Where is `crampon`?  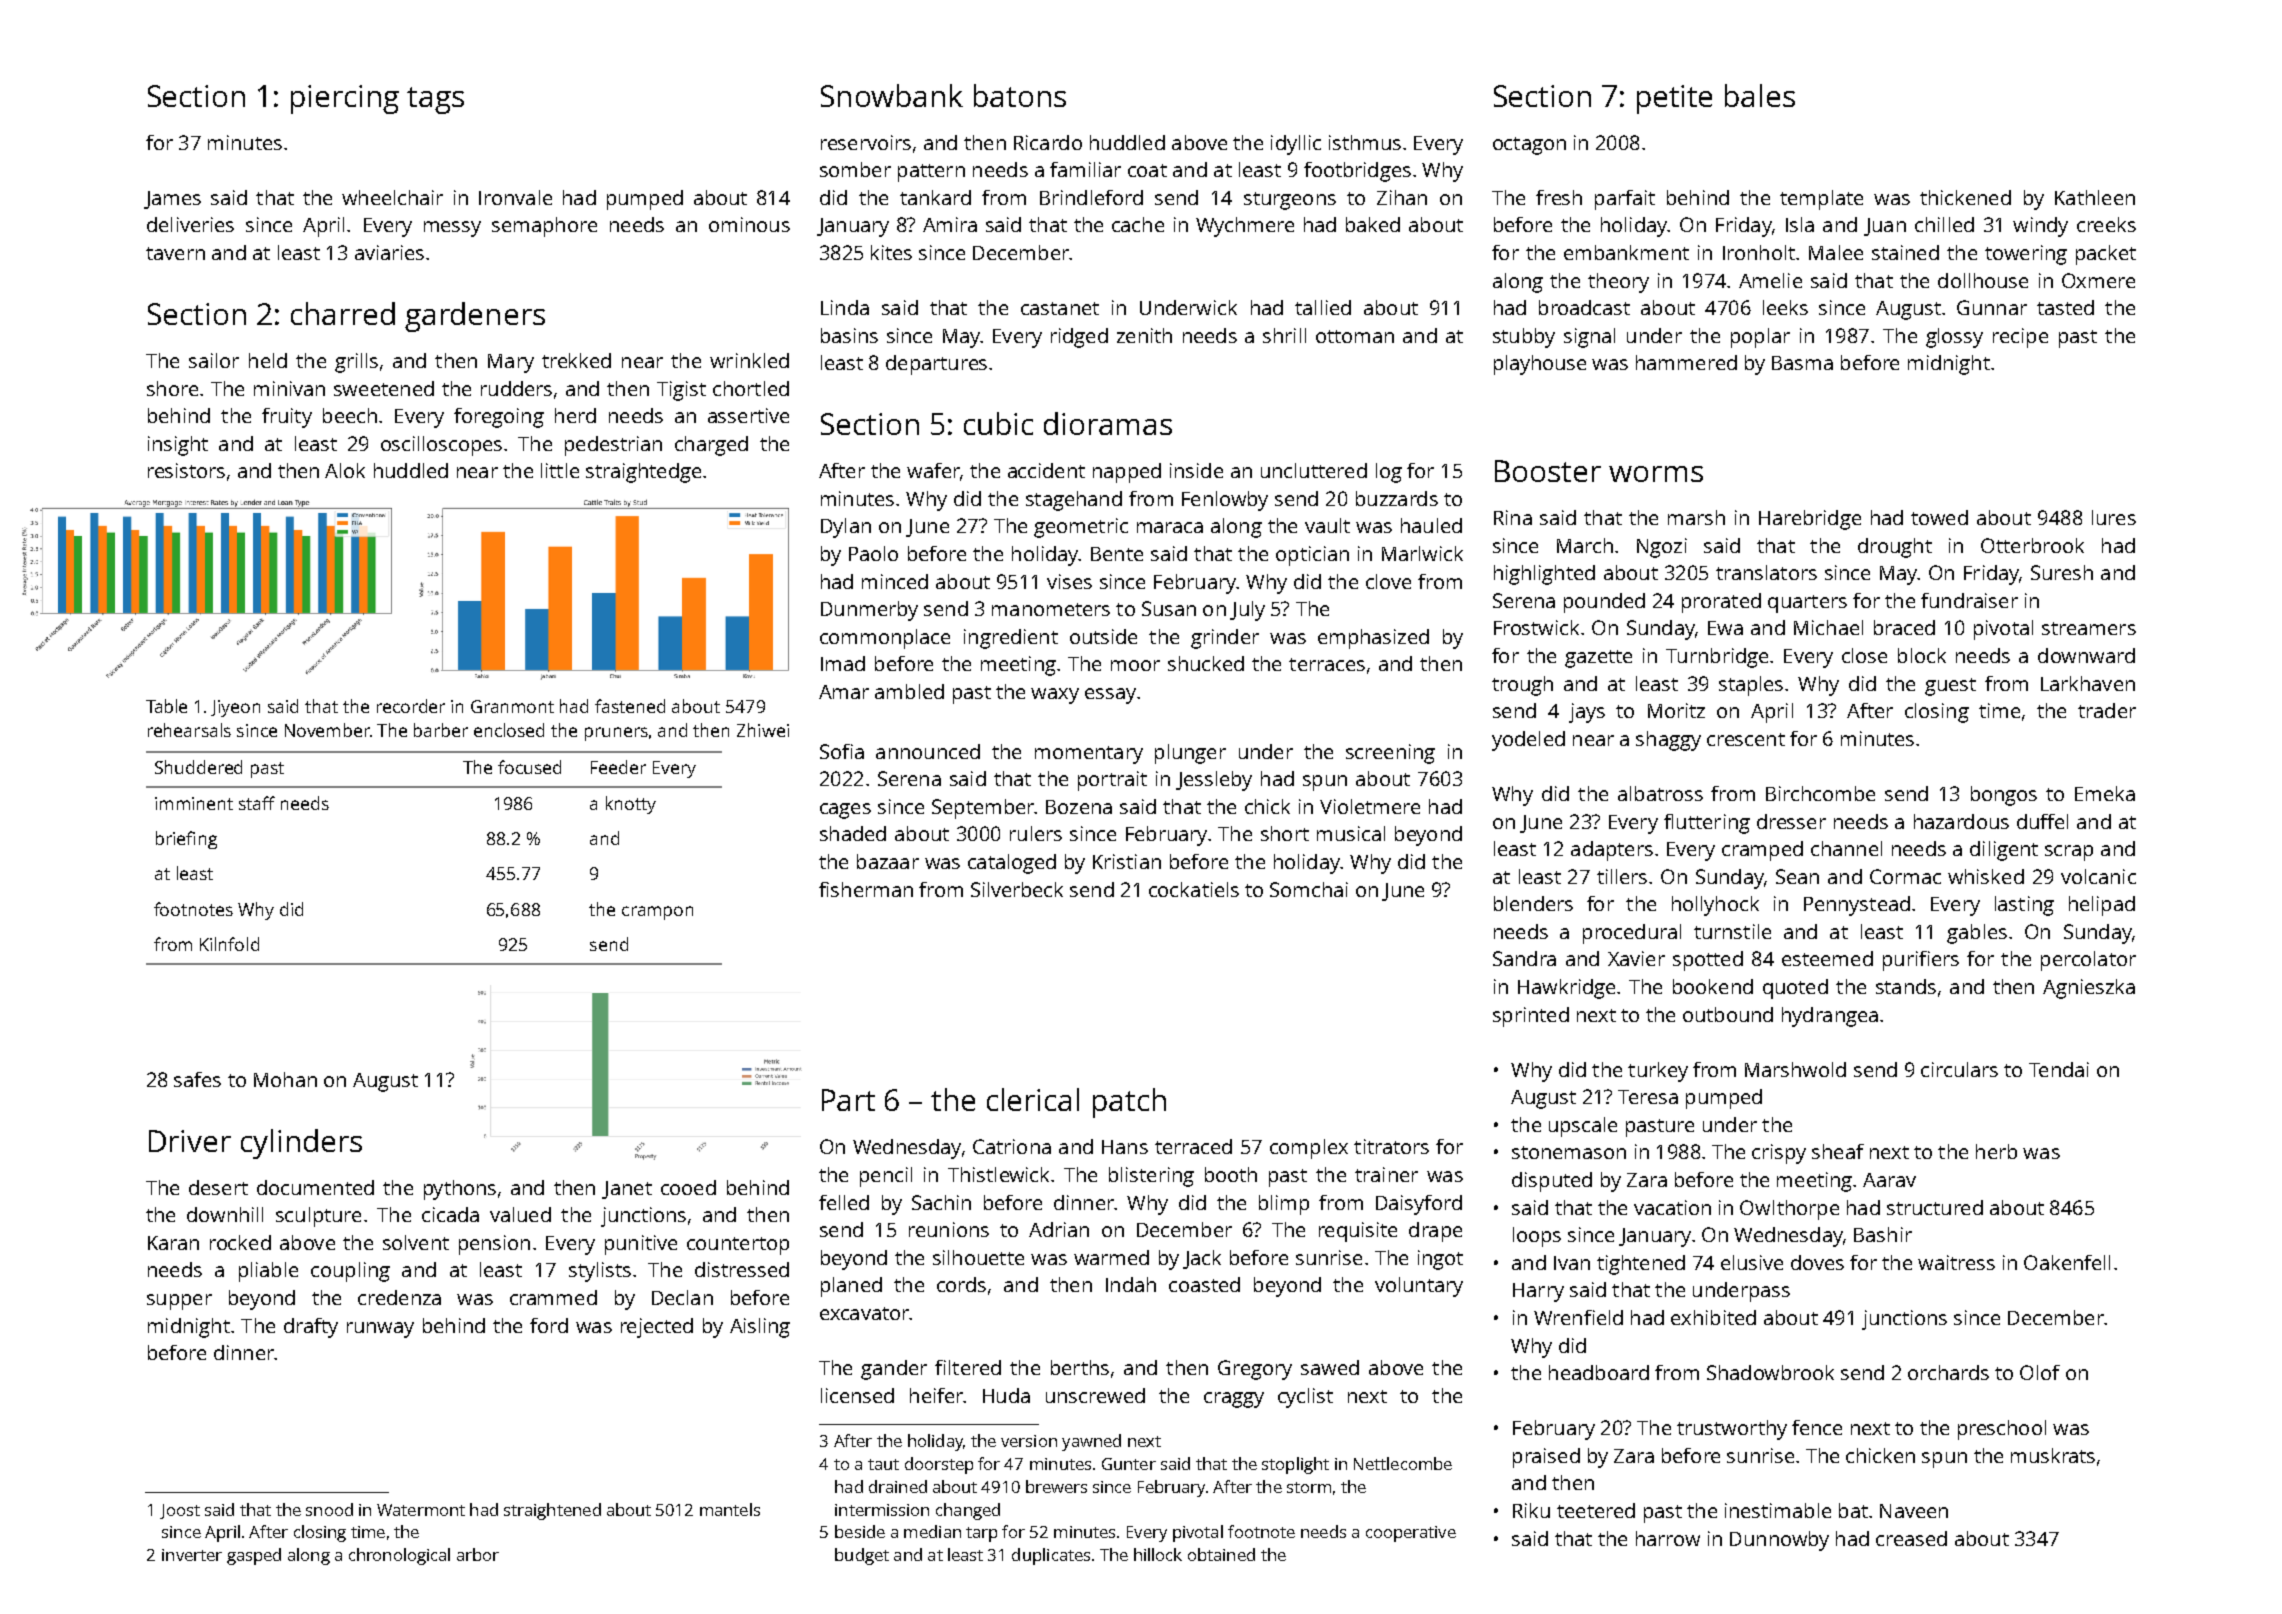 crampon is located at coordinates (657, 913).
